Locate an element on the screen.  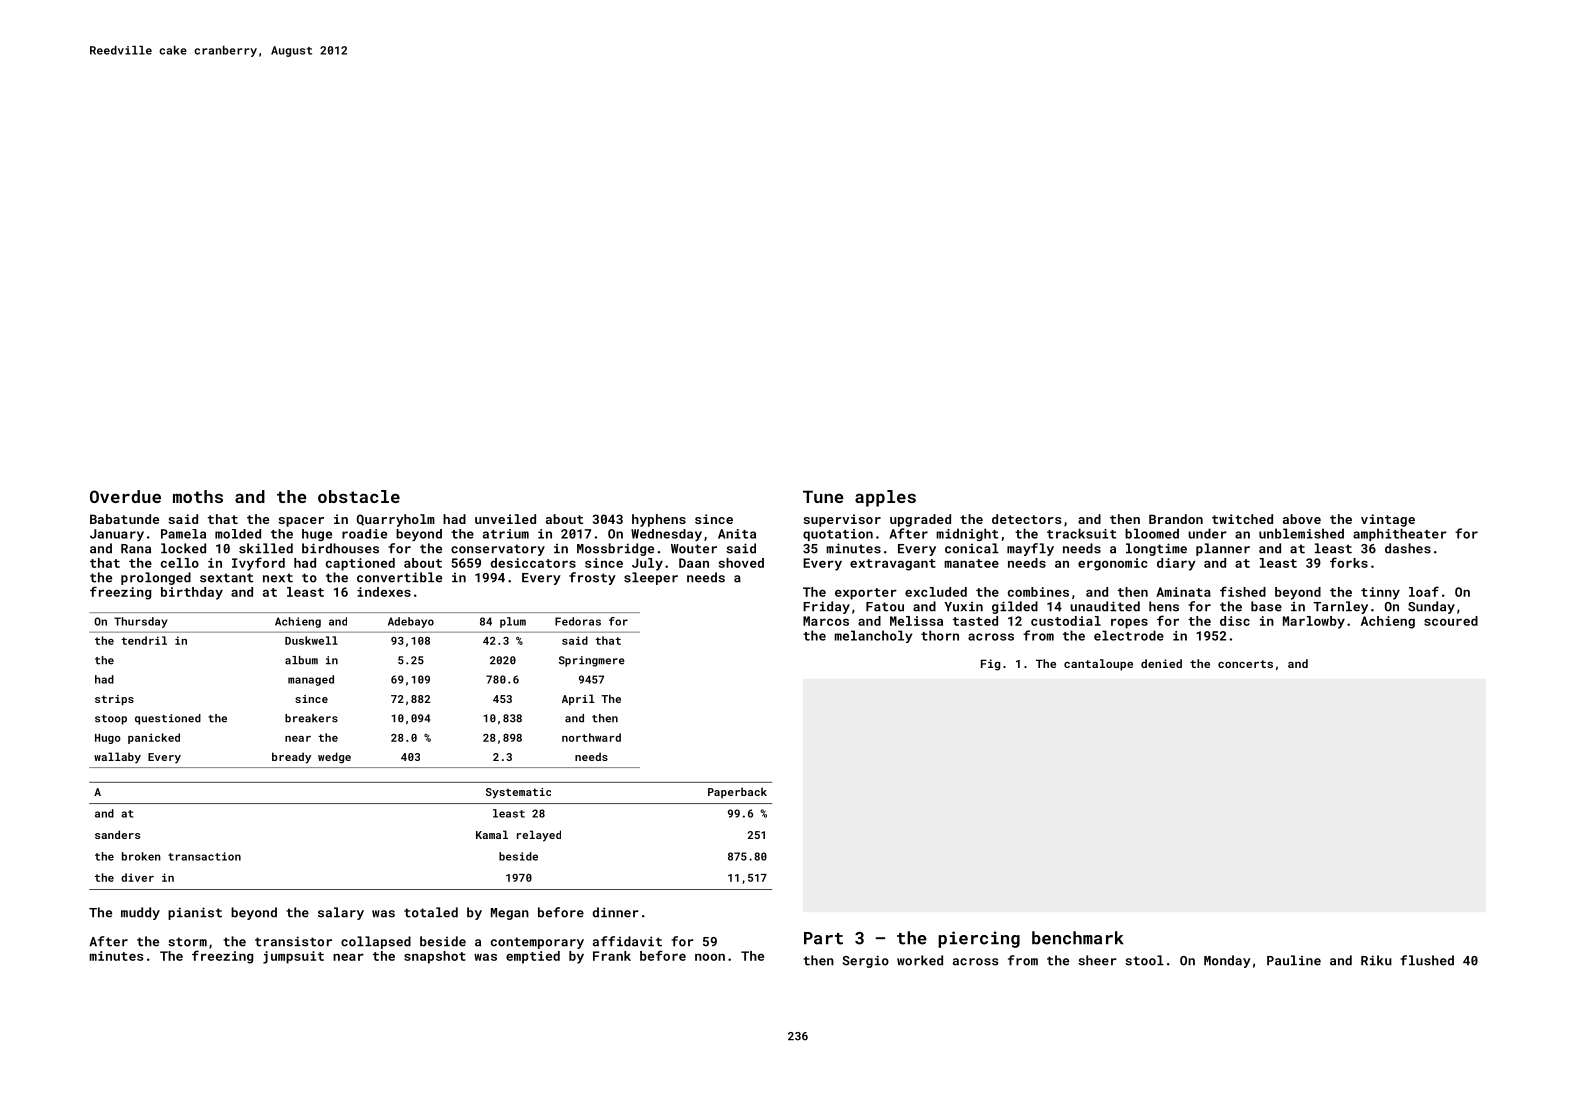
wedge is located at coordinates (334, 758).
